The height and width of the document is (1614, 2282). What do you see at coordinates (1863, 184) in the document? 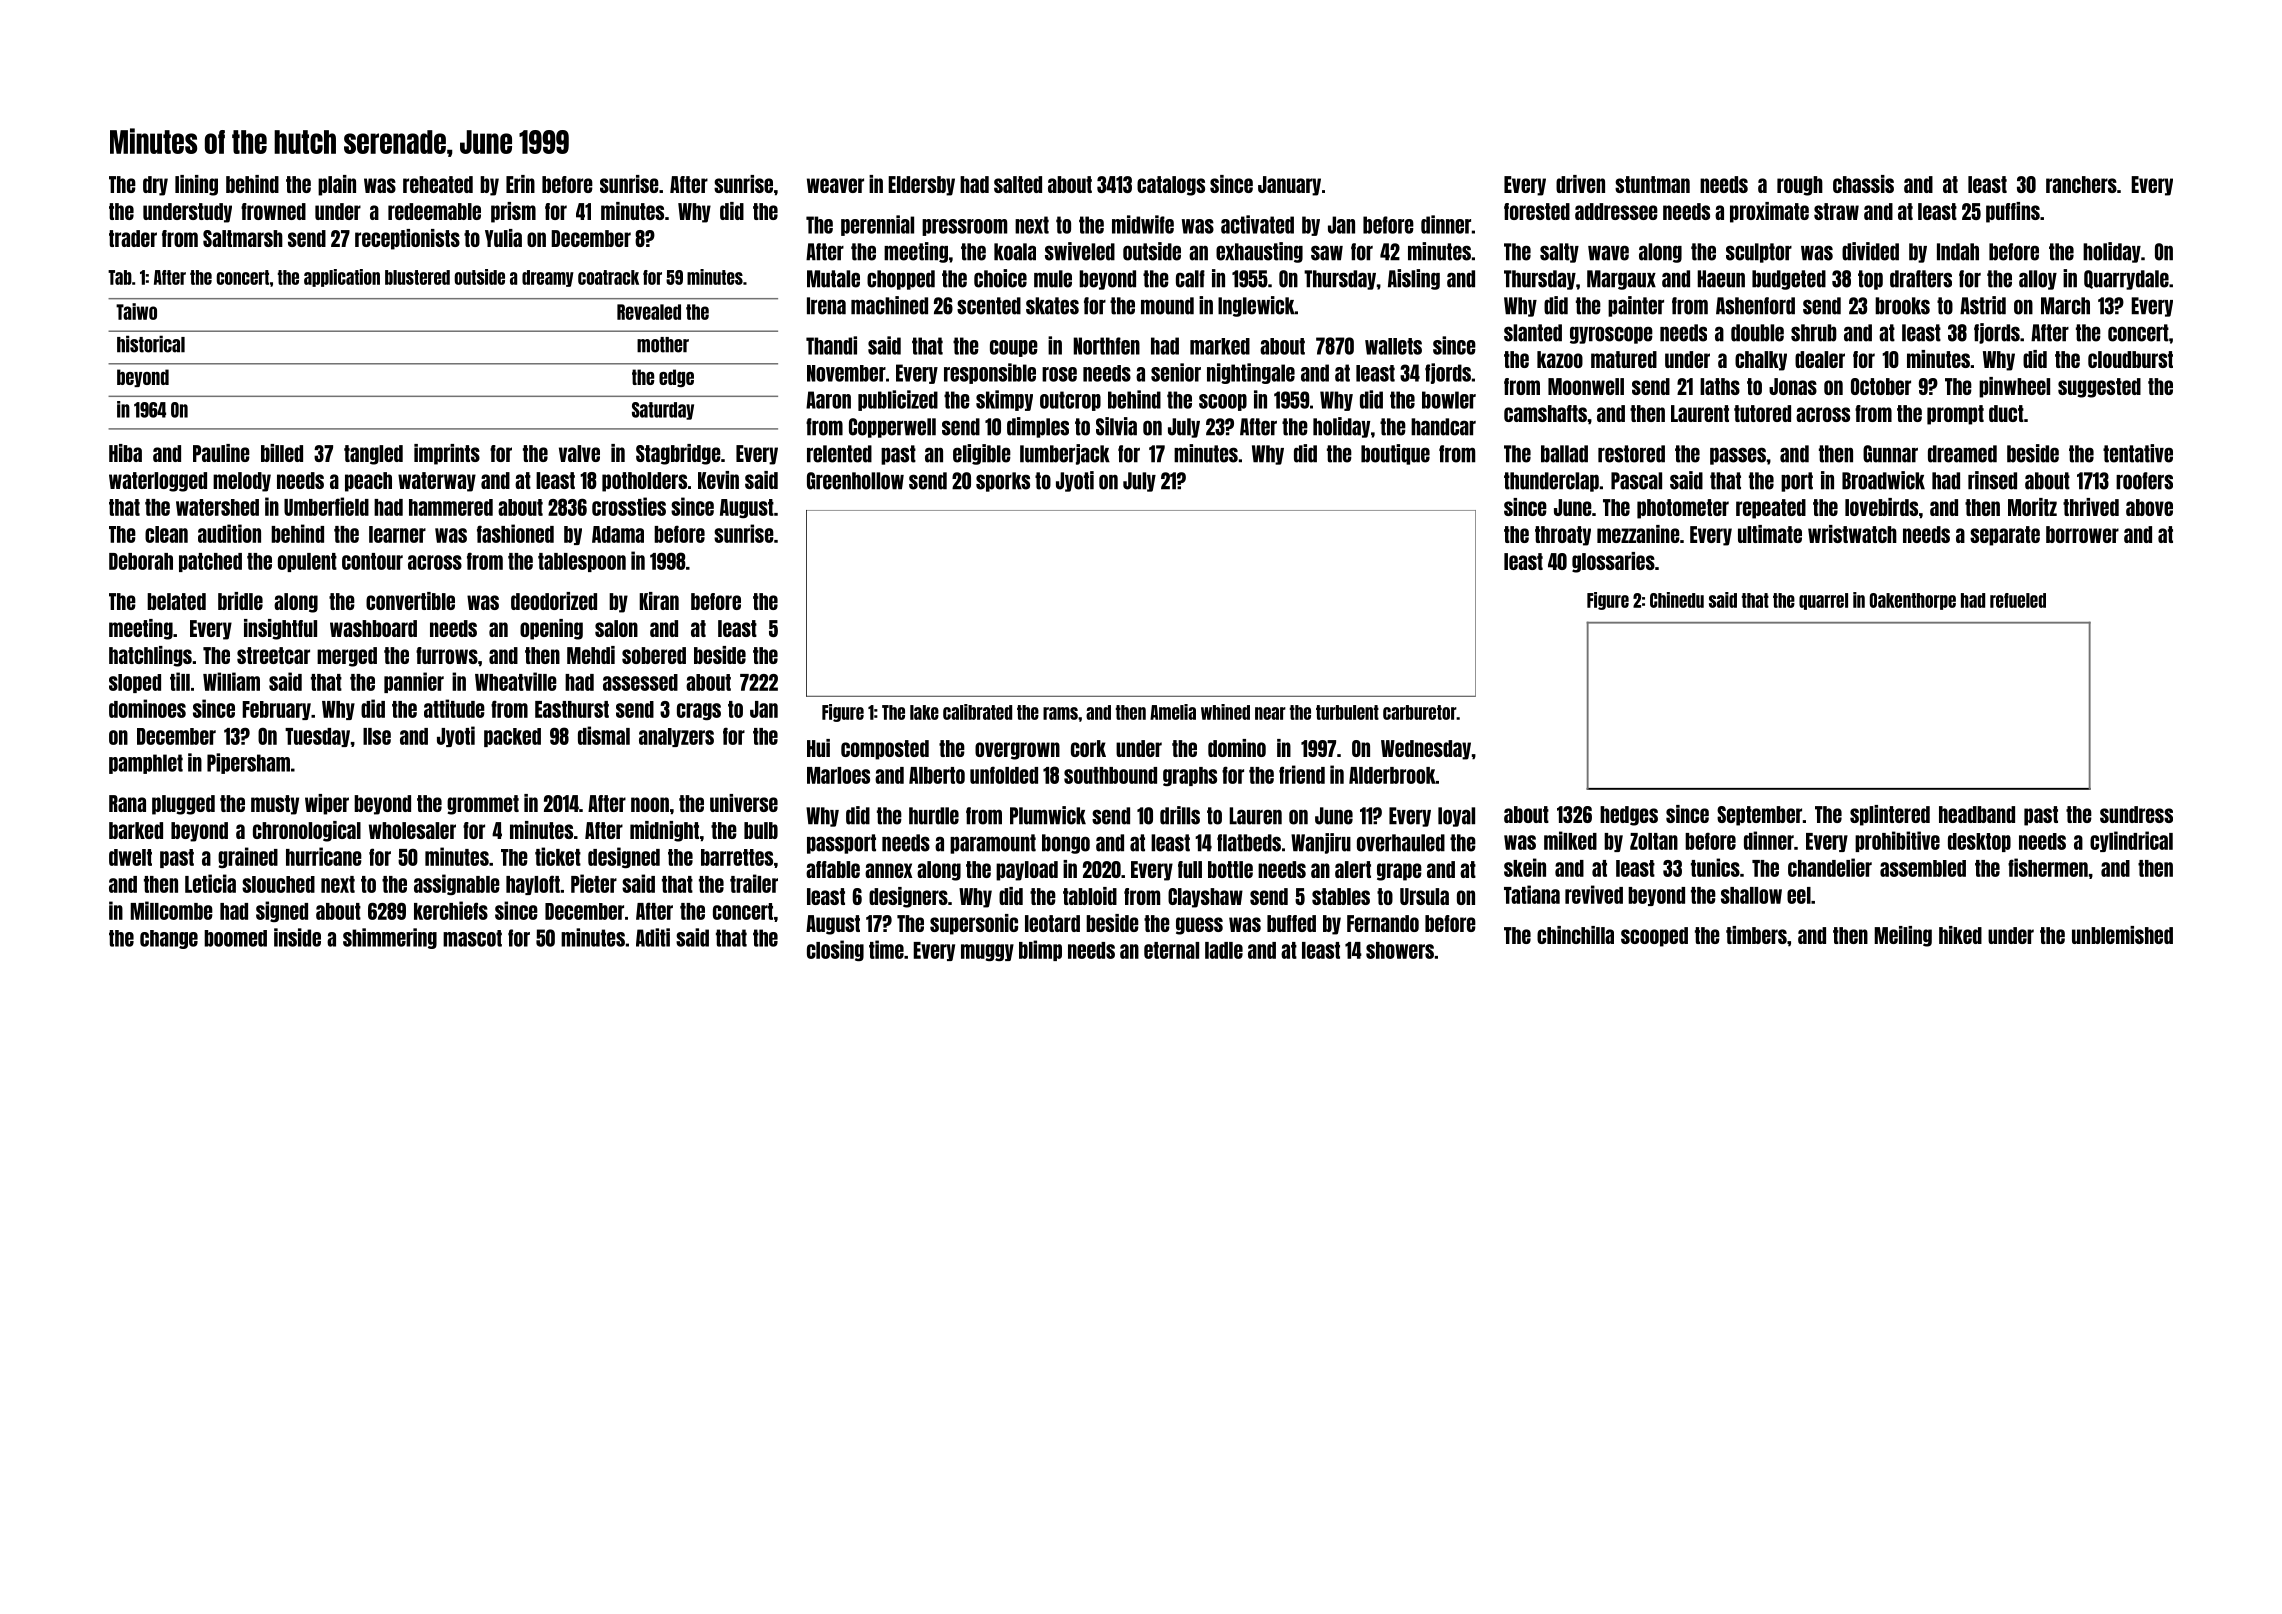
I see `chassis` at bounding box center [1863, 184].
